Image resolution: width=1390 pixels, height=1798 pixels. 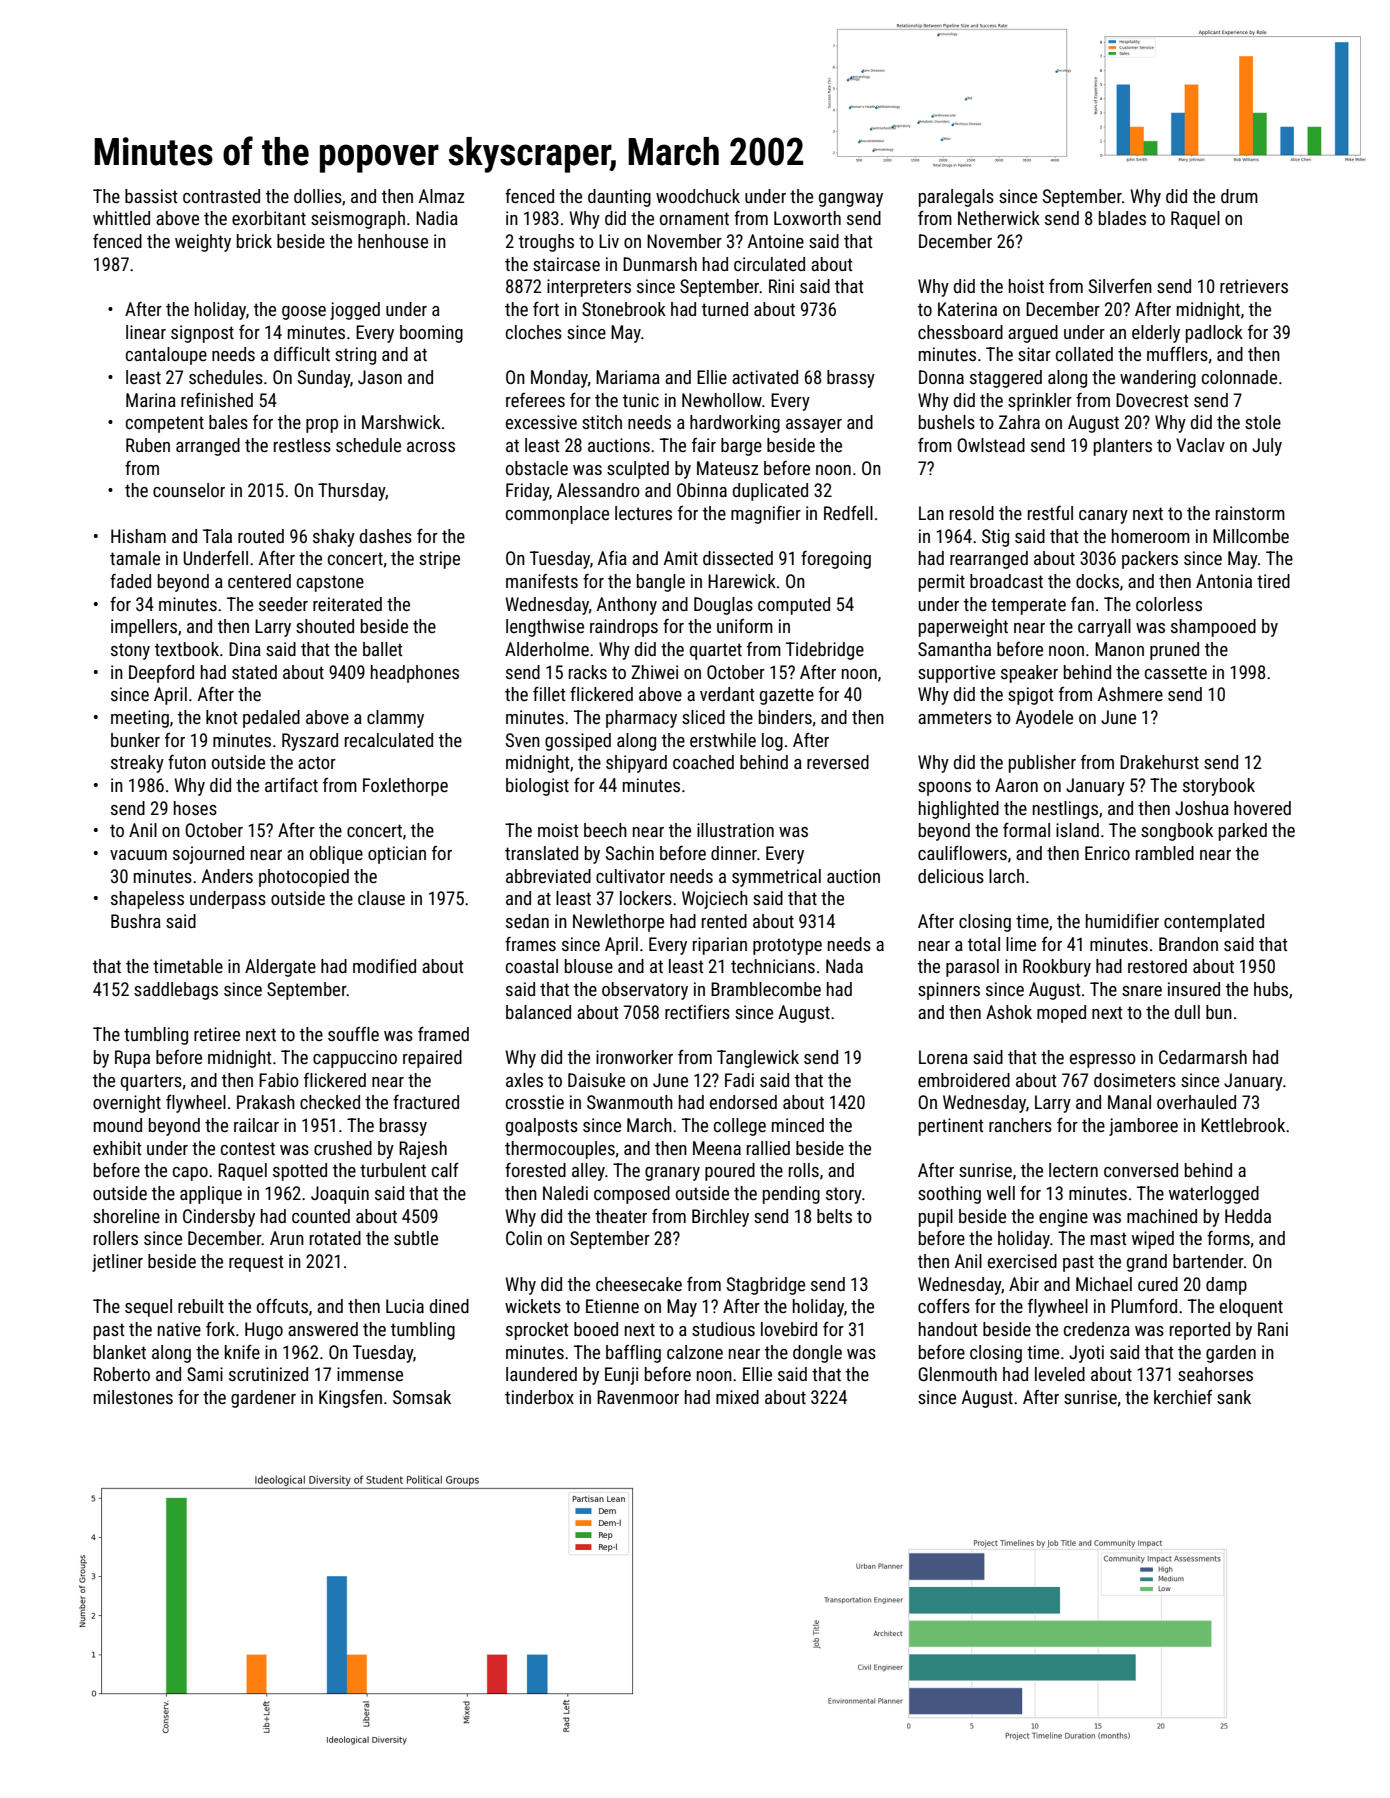 What do you see at coordinates (271, 719) in the page?
I see `pedaled` at bounding box center [271, 719].
